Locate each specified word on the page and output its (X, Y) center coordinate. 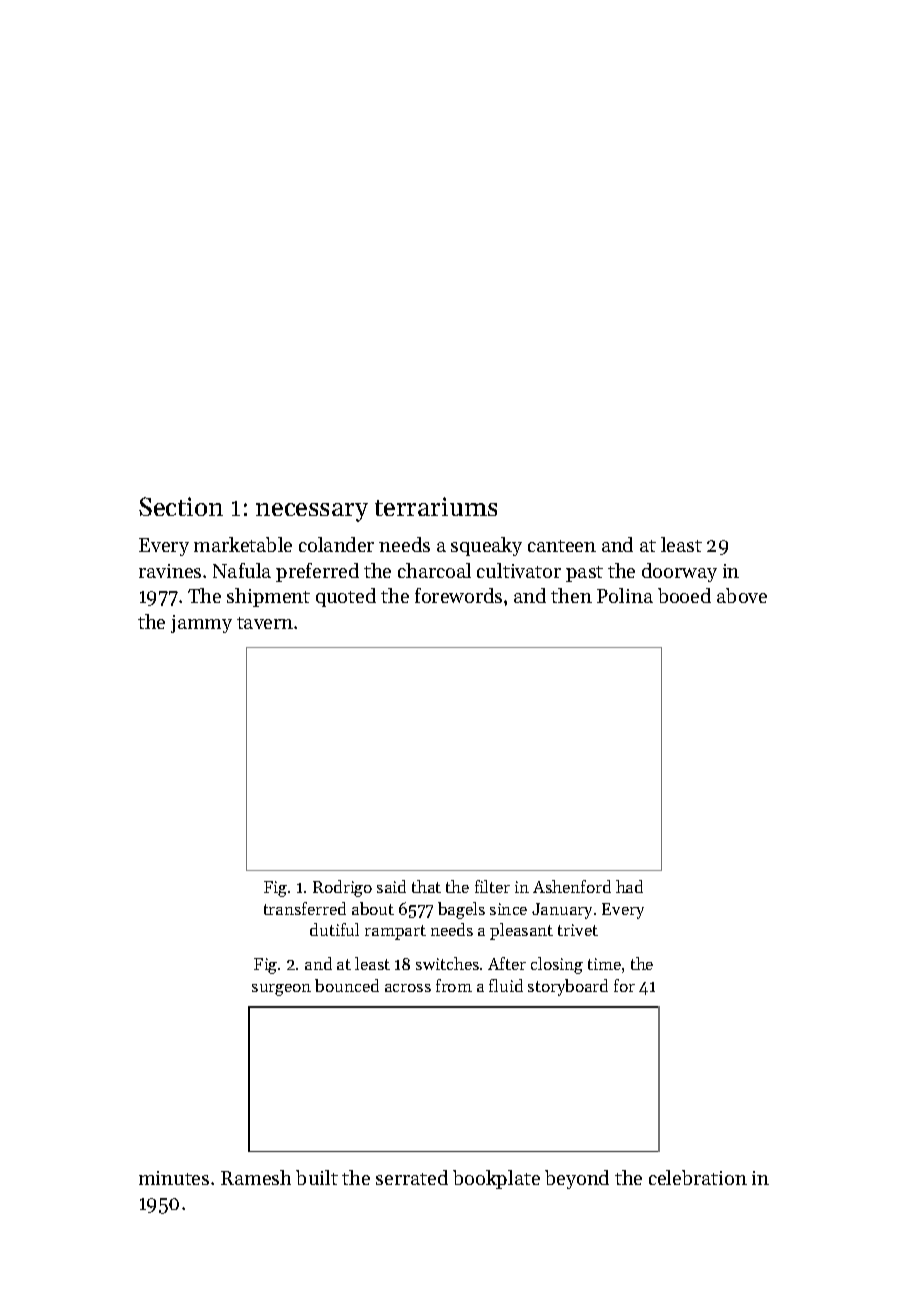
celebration (698, 1177)
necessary (312, 512)
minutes (174, 1178)
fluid (506, 985)
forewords (458, 595)
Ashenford (572, 886)
